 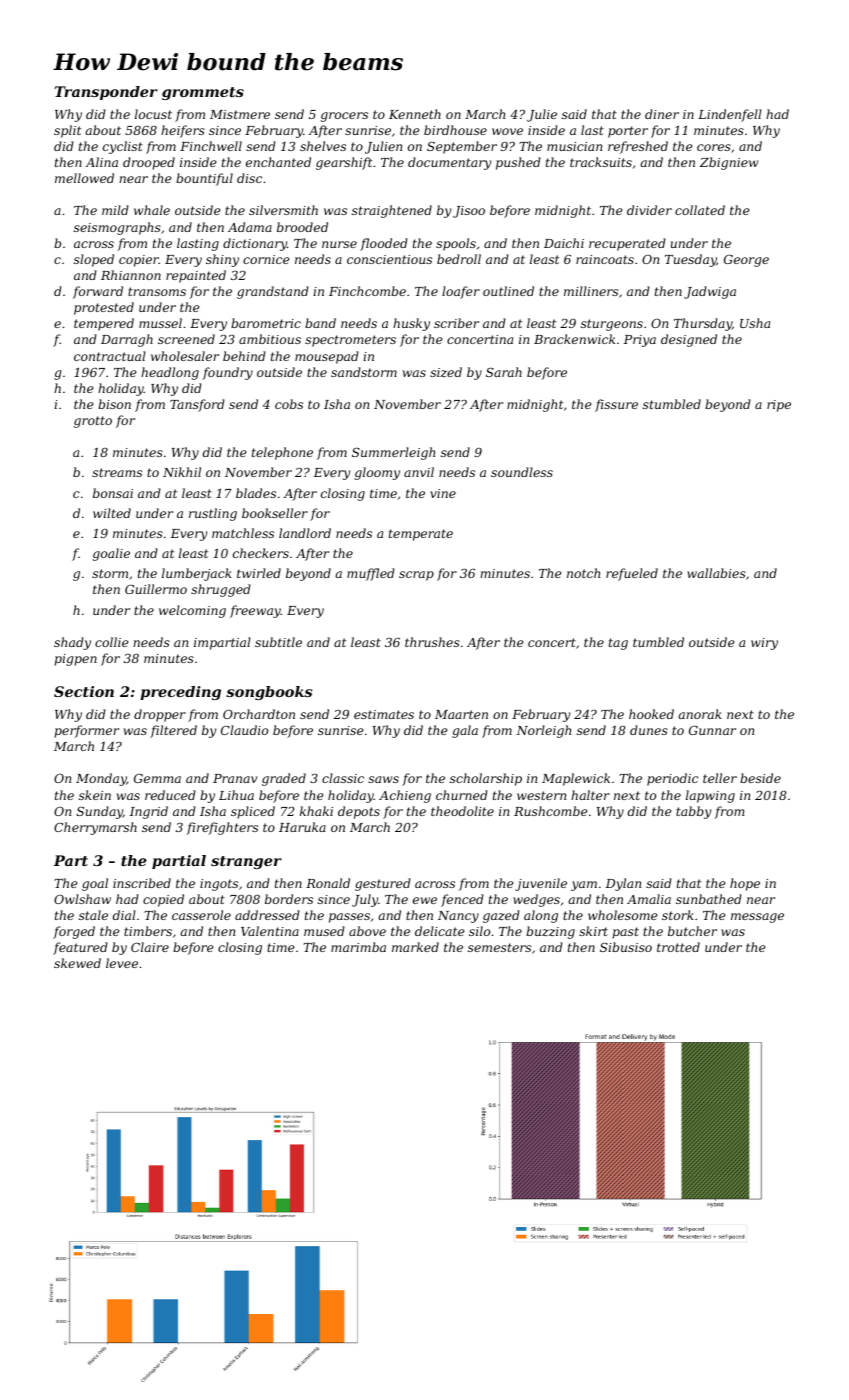 What do you see at coordinates (764, 644) in the document?
I see `wiry` at bounding box center [764, 644].
